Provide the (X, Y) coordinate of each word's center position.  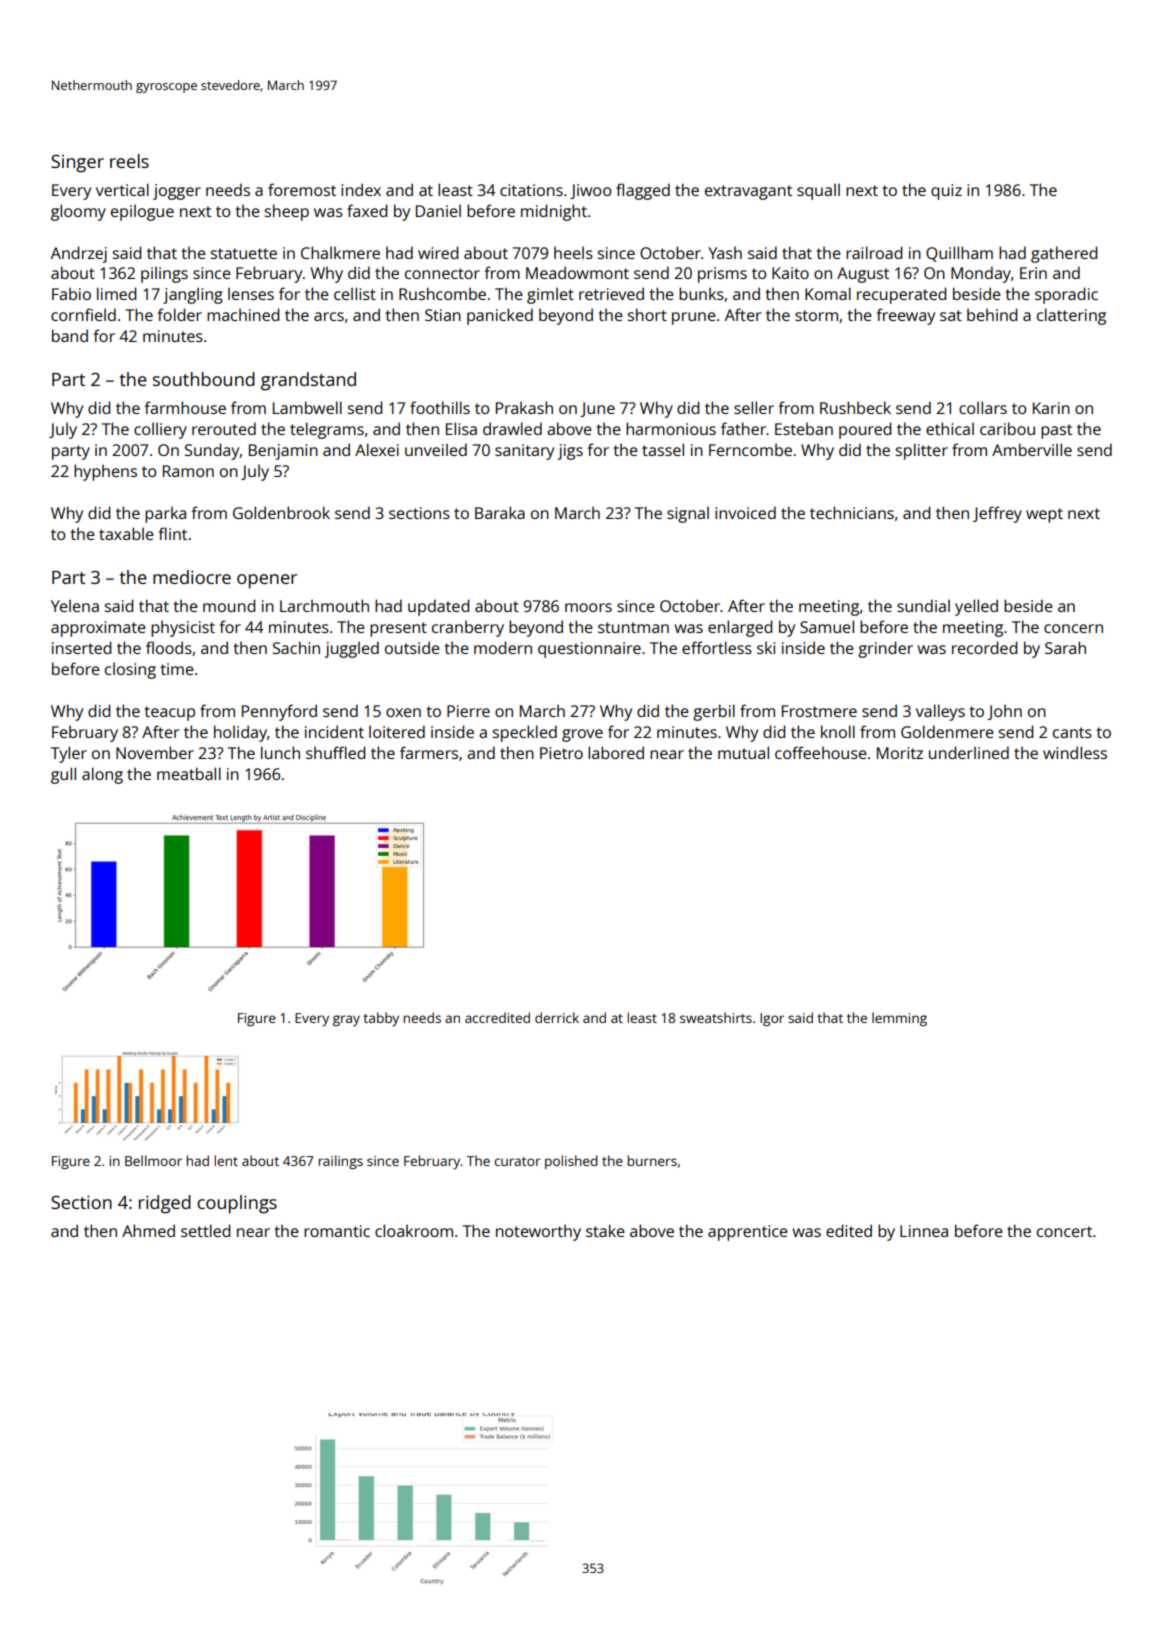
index (361, 189)
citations (531, 190)
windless (1075, 752)
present (398, 629)
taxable (126, 533)
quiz (946, 192)
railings (340, 1162)
